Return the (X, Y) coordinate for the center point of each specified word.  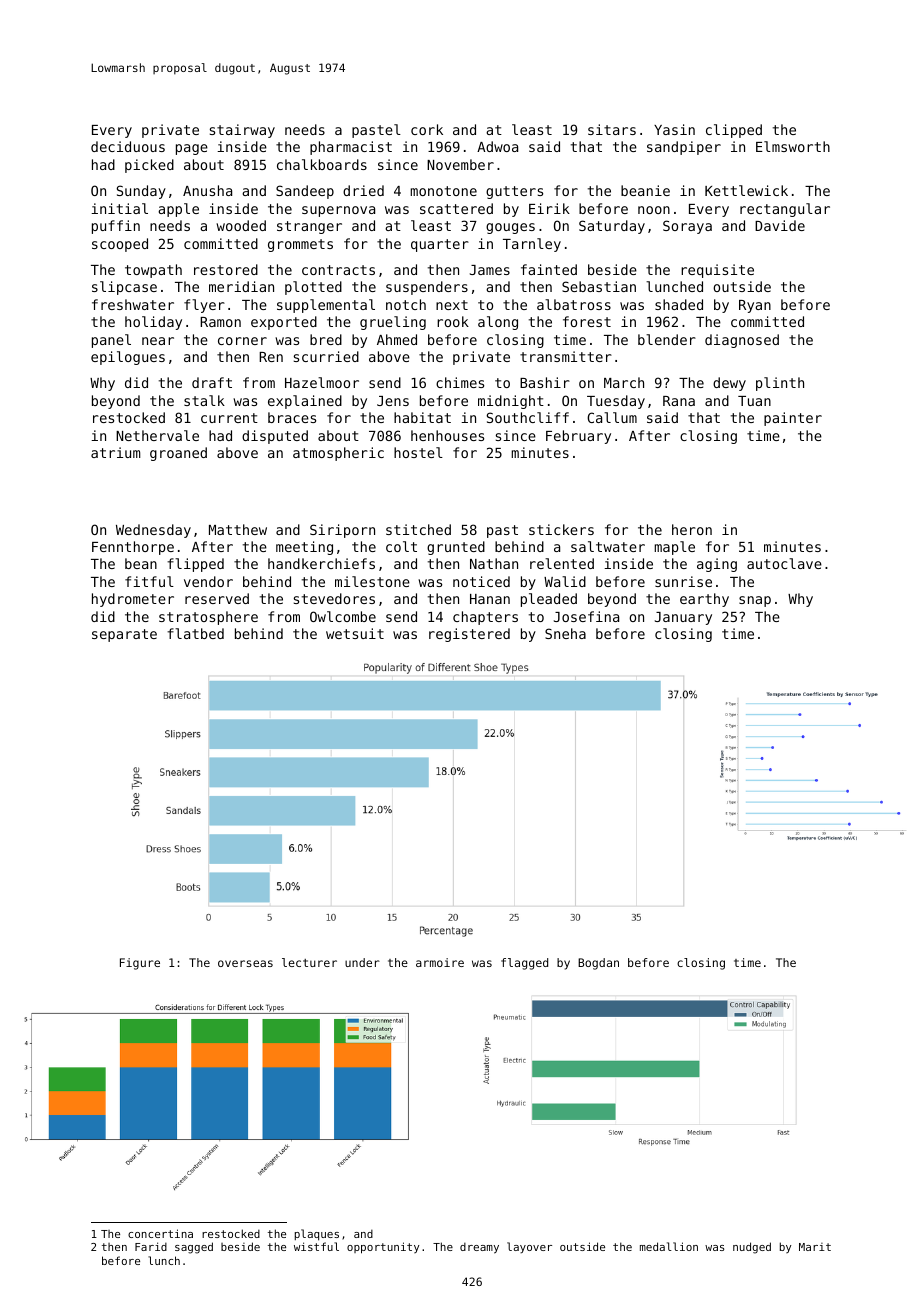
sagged (194, 1248)
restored (226, 269)
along (498, 323)
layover (529, 1247)
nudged (752, 1248)
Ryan (755, 306)
